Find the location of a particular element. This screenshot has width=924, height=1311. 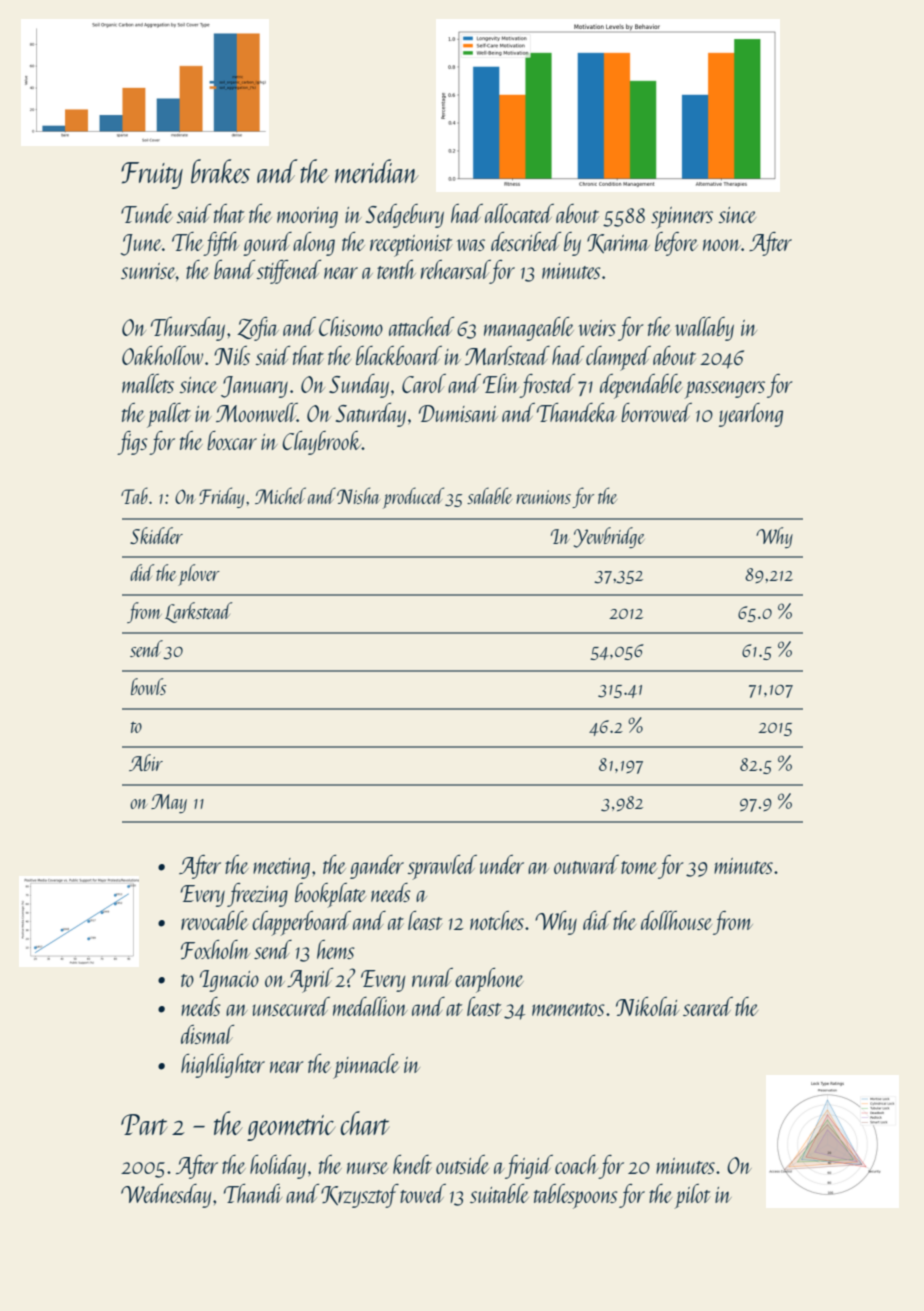

pallet is located at coordinates (169, 415).
